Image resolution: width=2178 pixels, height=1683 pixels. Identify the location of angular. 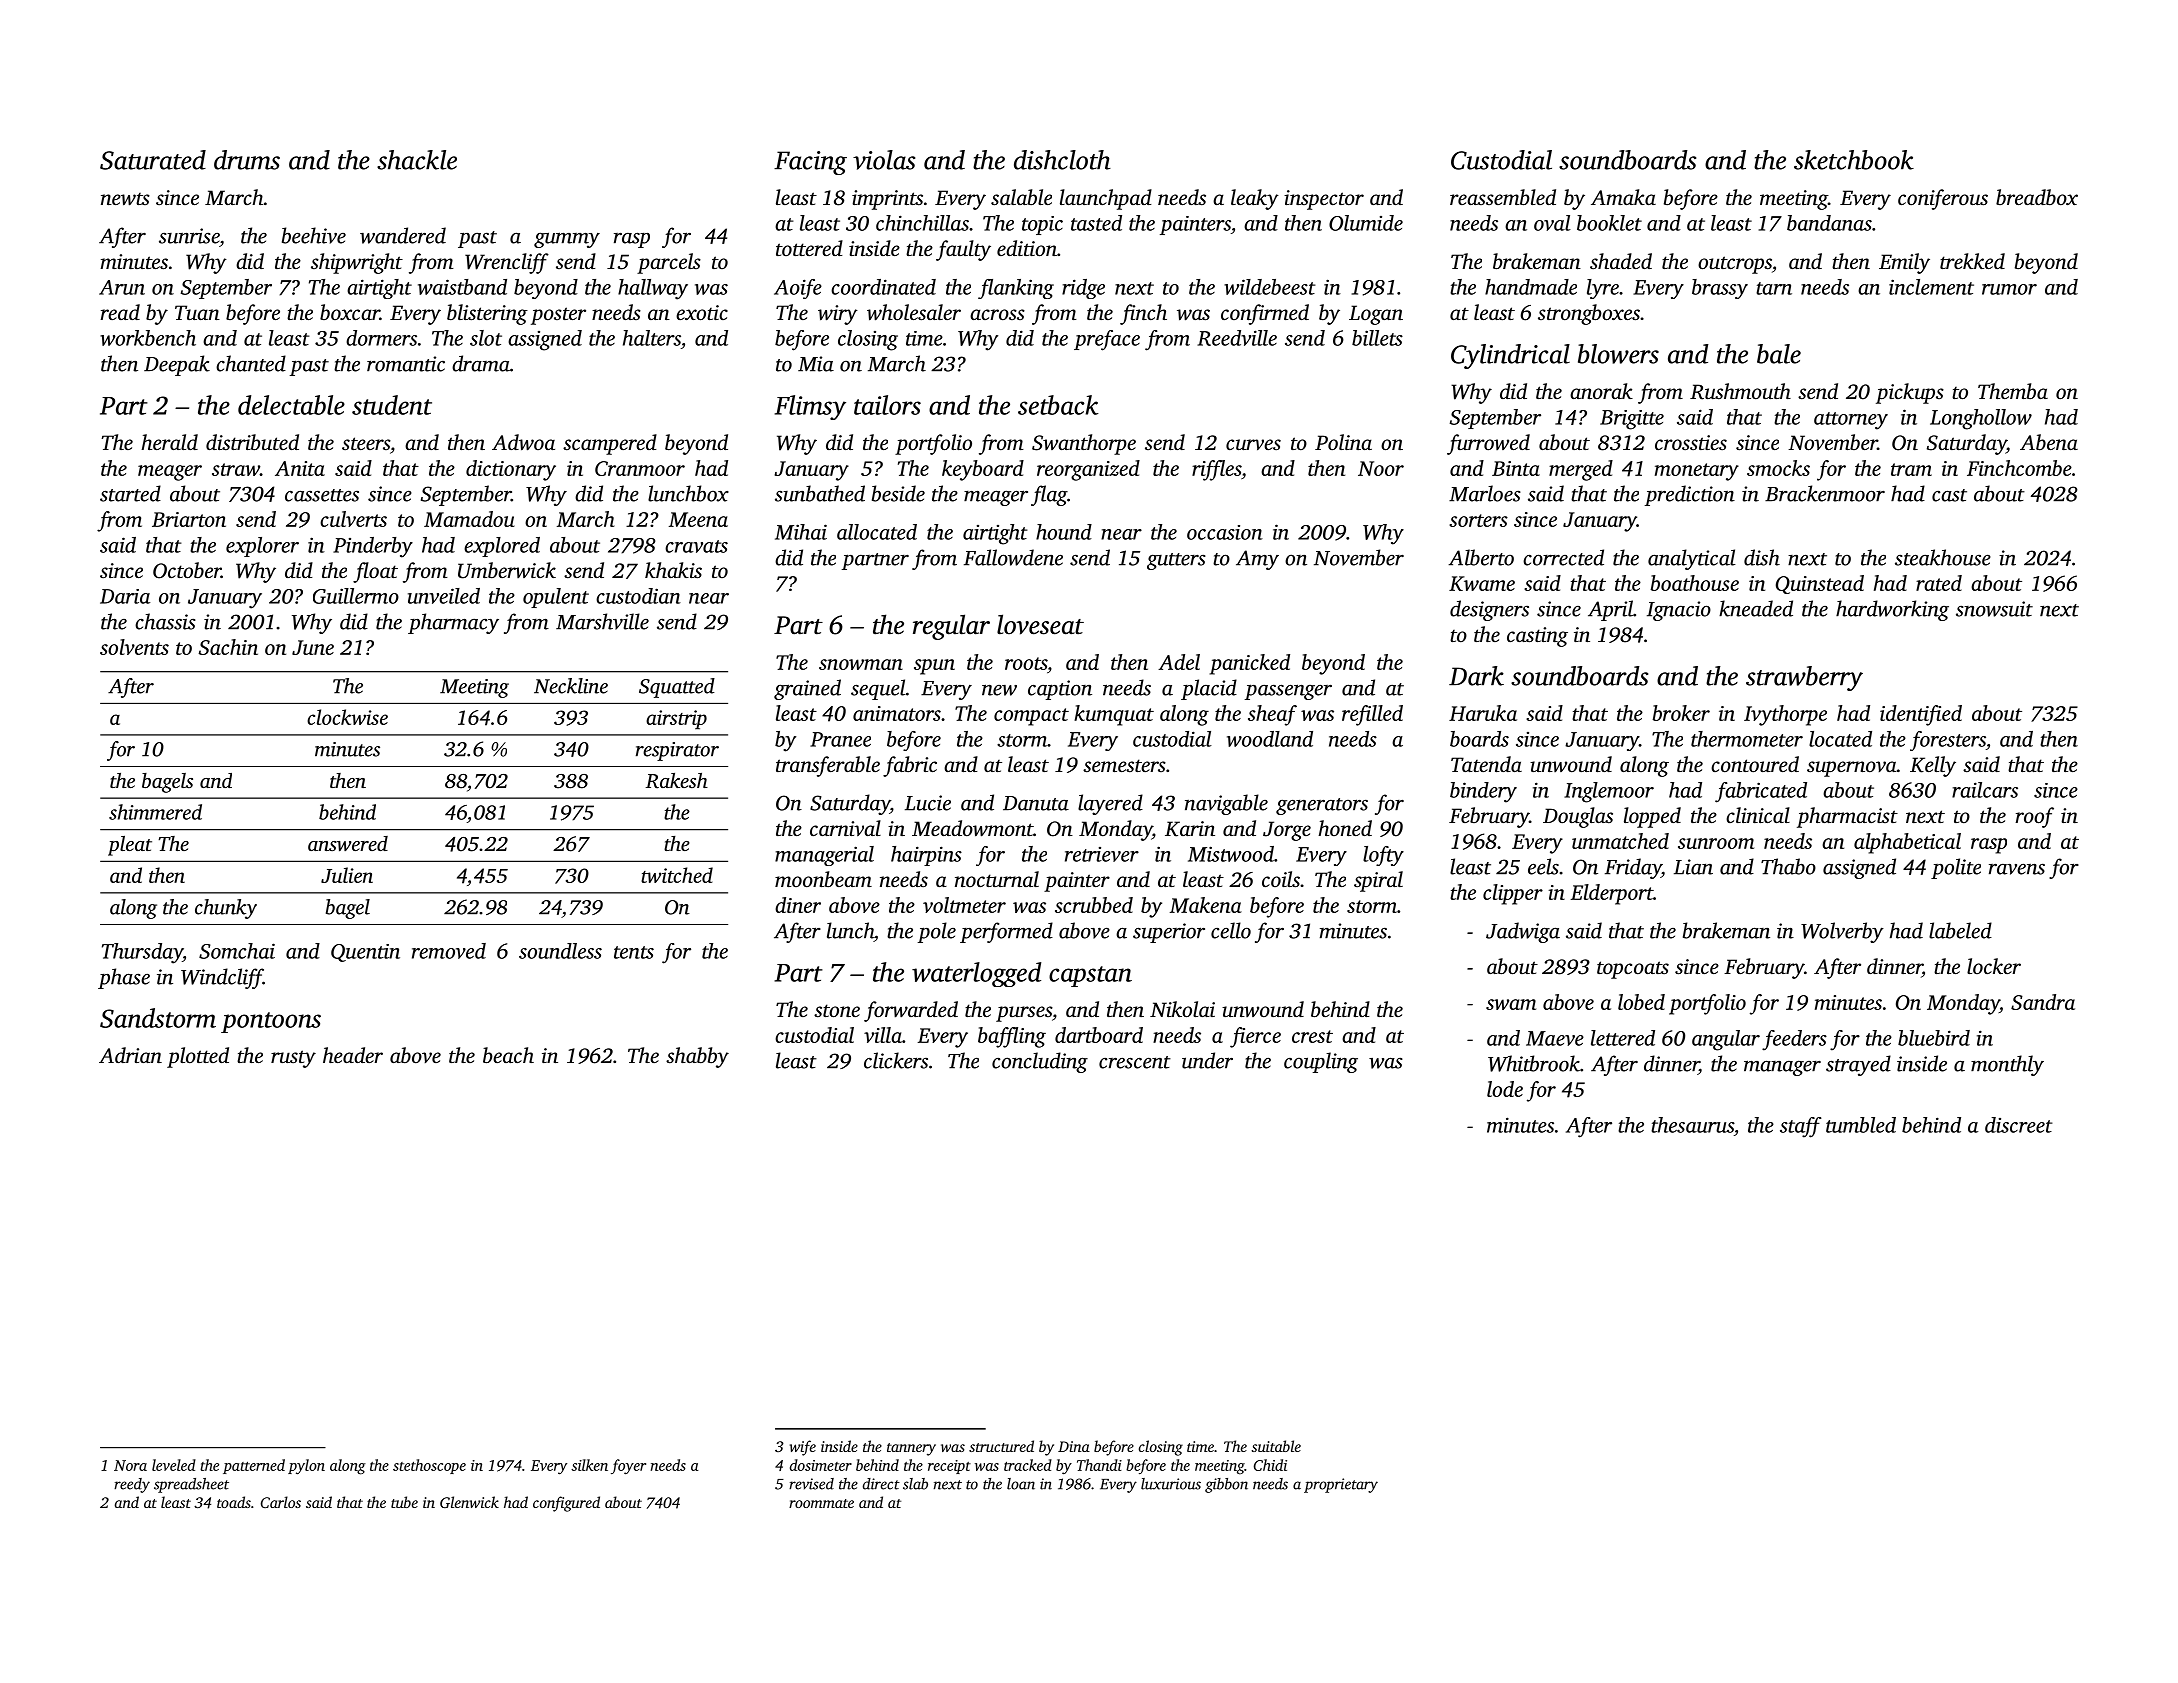
(1726, 1040).
